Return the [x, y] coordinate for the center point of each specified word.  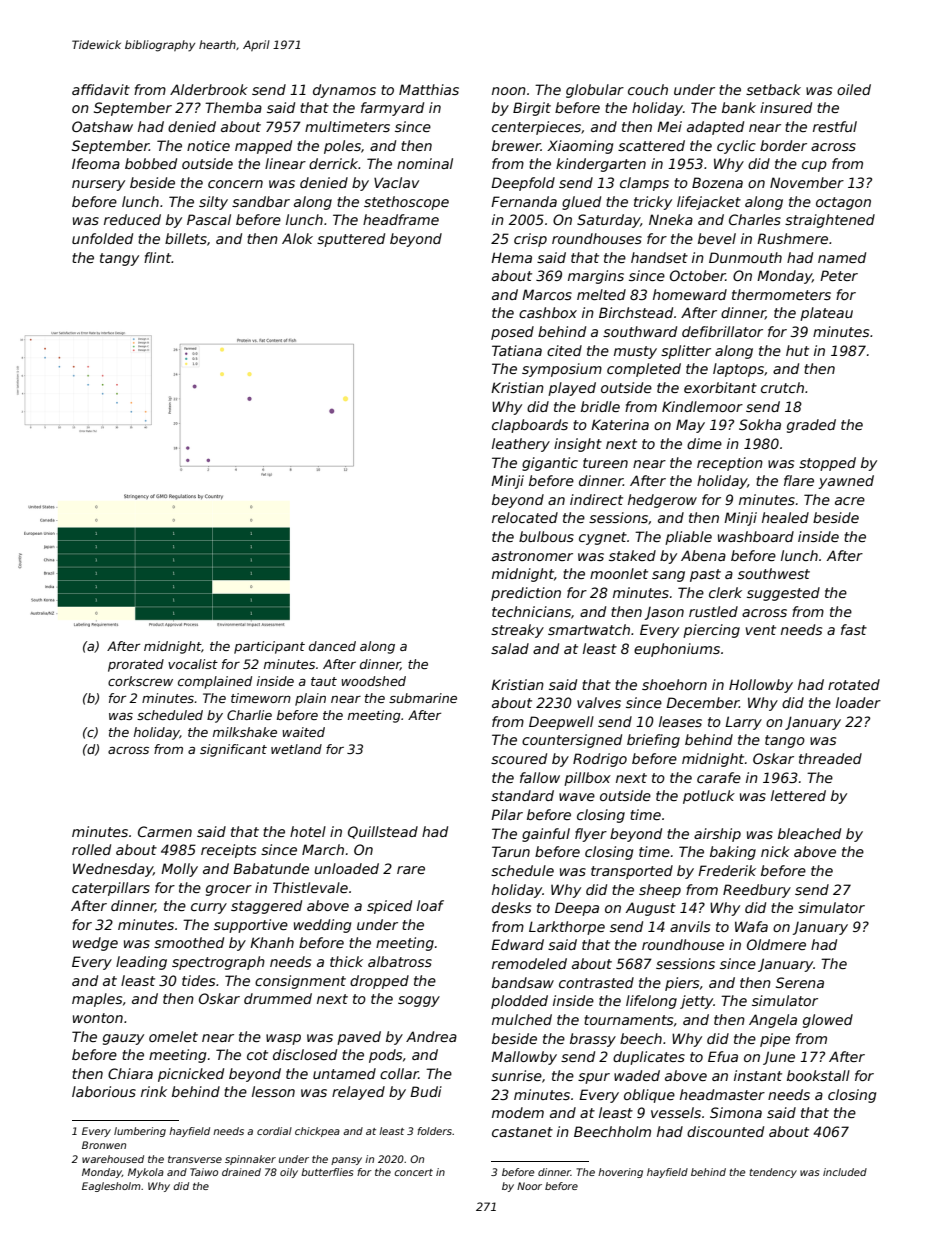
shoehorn [674, 684]
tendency [773, 1173]
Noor [529, 1186]
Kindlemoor [702, 406]
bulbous [546, 536]
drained [241, 1172]
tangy [119, 259]
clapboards [530, 426]
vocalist [193, 664]
